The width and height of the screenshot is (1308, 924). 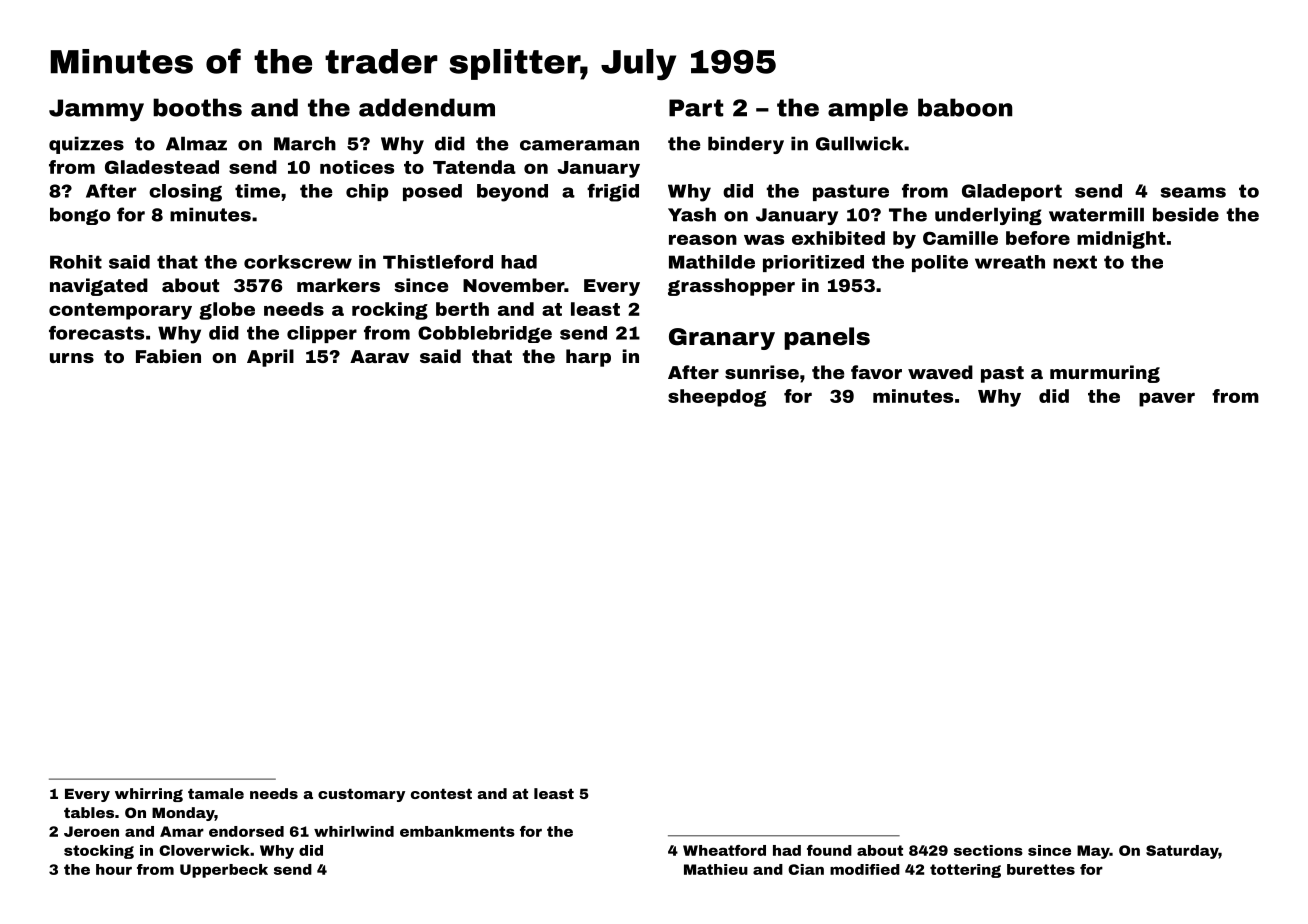 I want to click on paver, so click(x=1167, y=399).
